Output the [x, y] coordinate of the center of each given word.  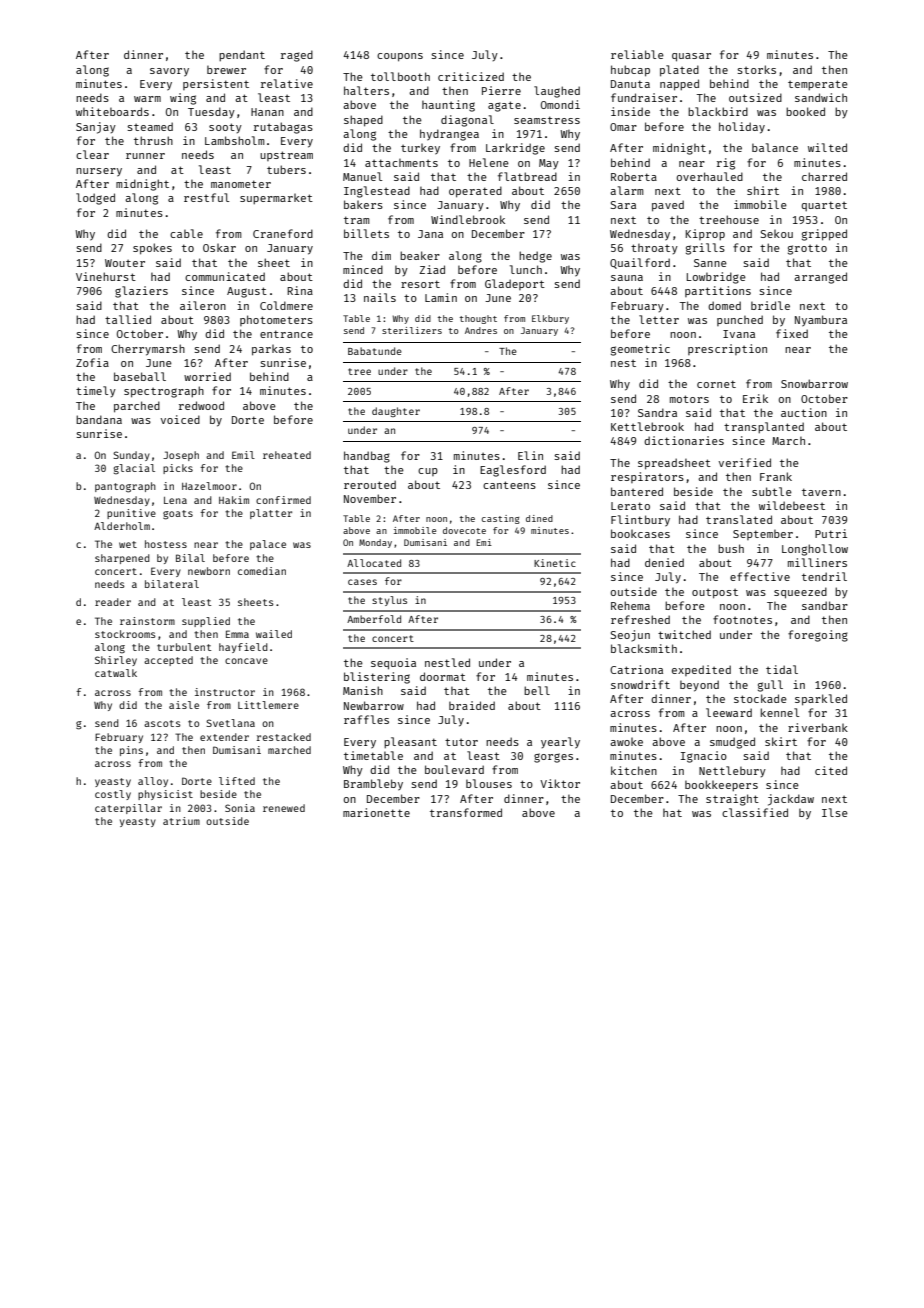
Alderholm [122, 526]
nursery [99, 172]
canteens [509, 485]
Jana [430, 234]
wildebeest [792, 505]
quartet [824, 206]
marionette [376, 812]
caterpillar [128, 809]
